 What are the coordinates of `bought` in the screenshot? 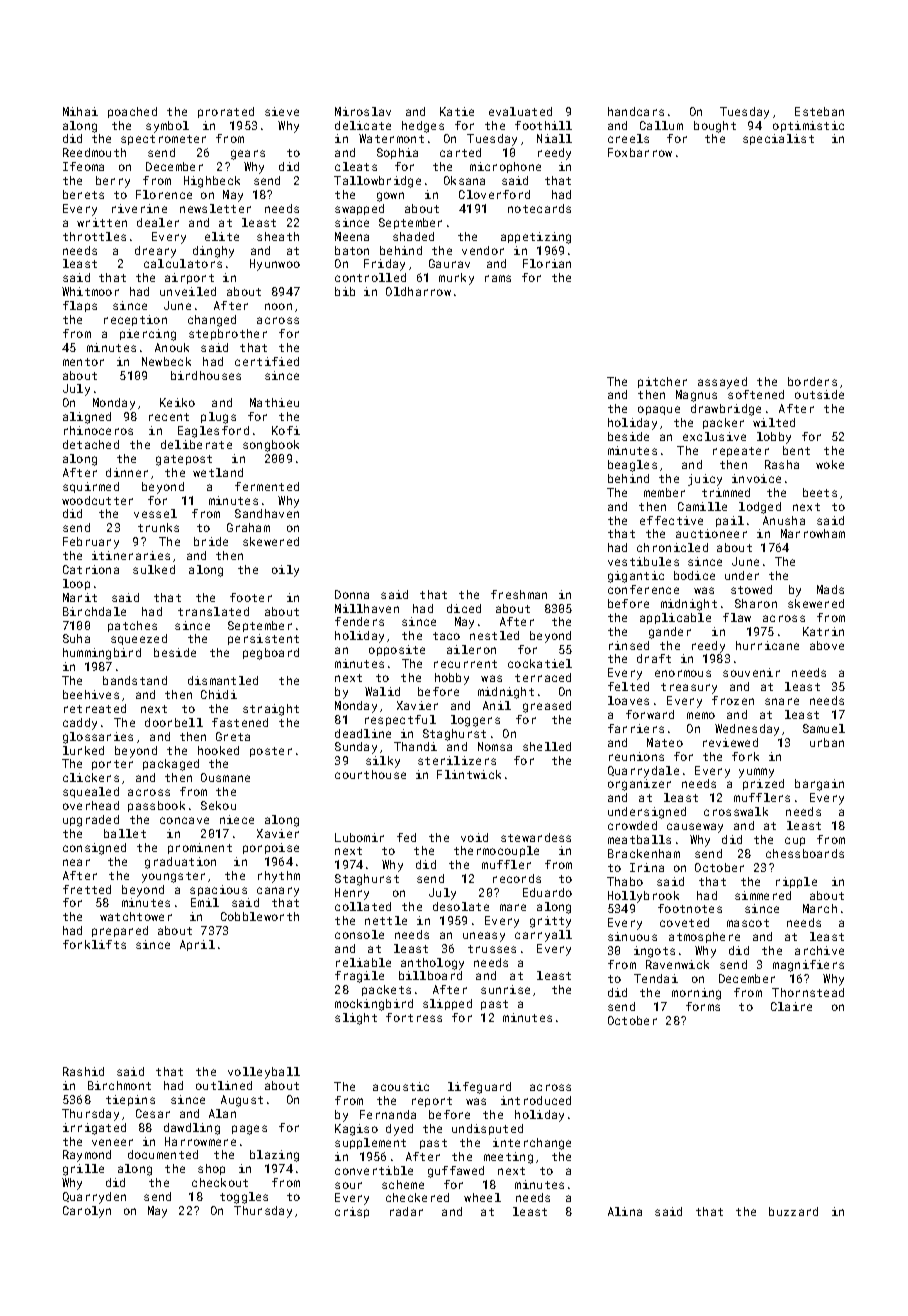 It's located at (715, 127).
